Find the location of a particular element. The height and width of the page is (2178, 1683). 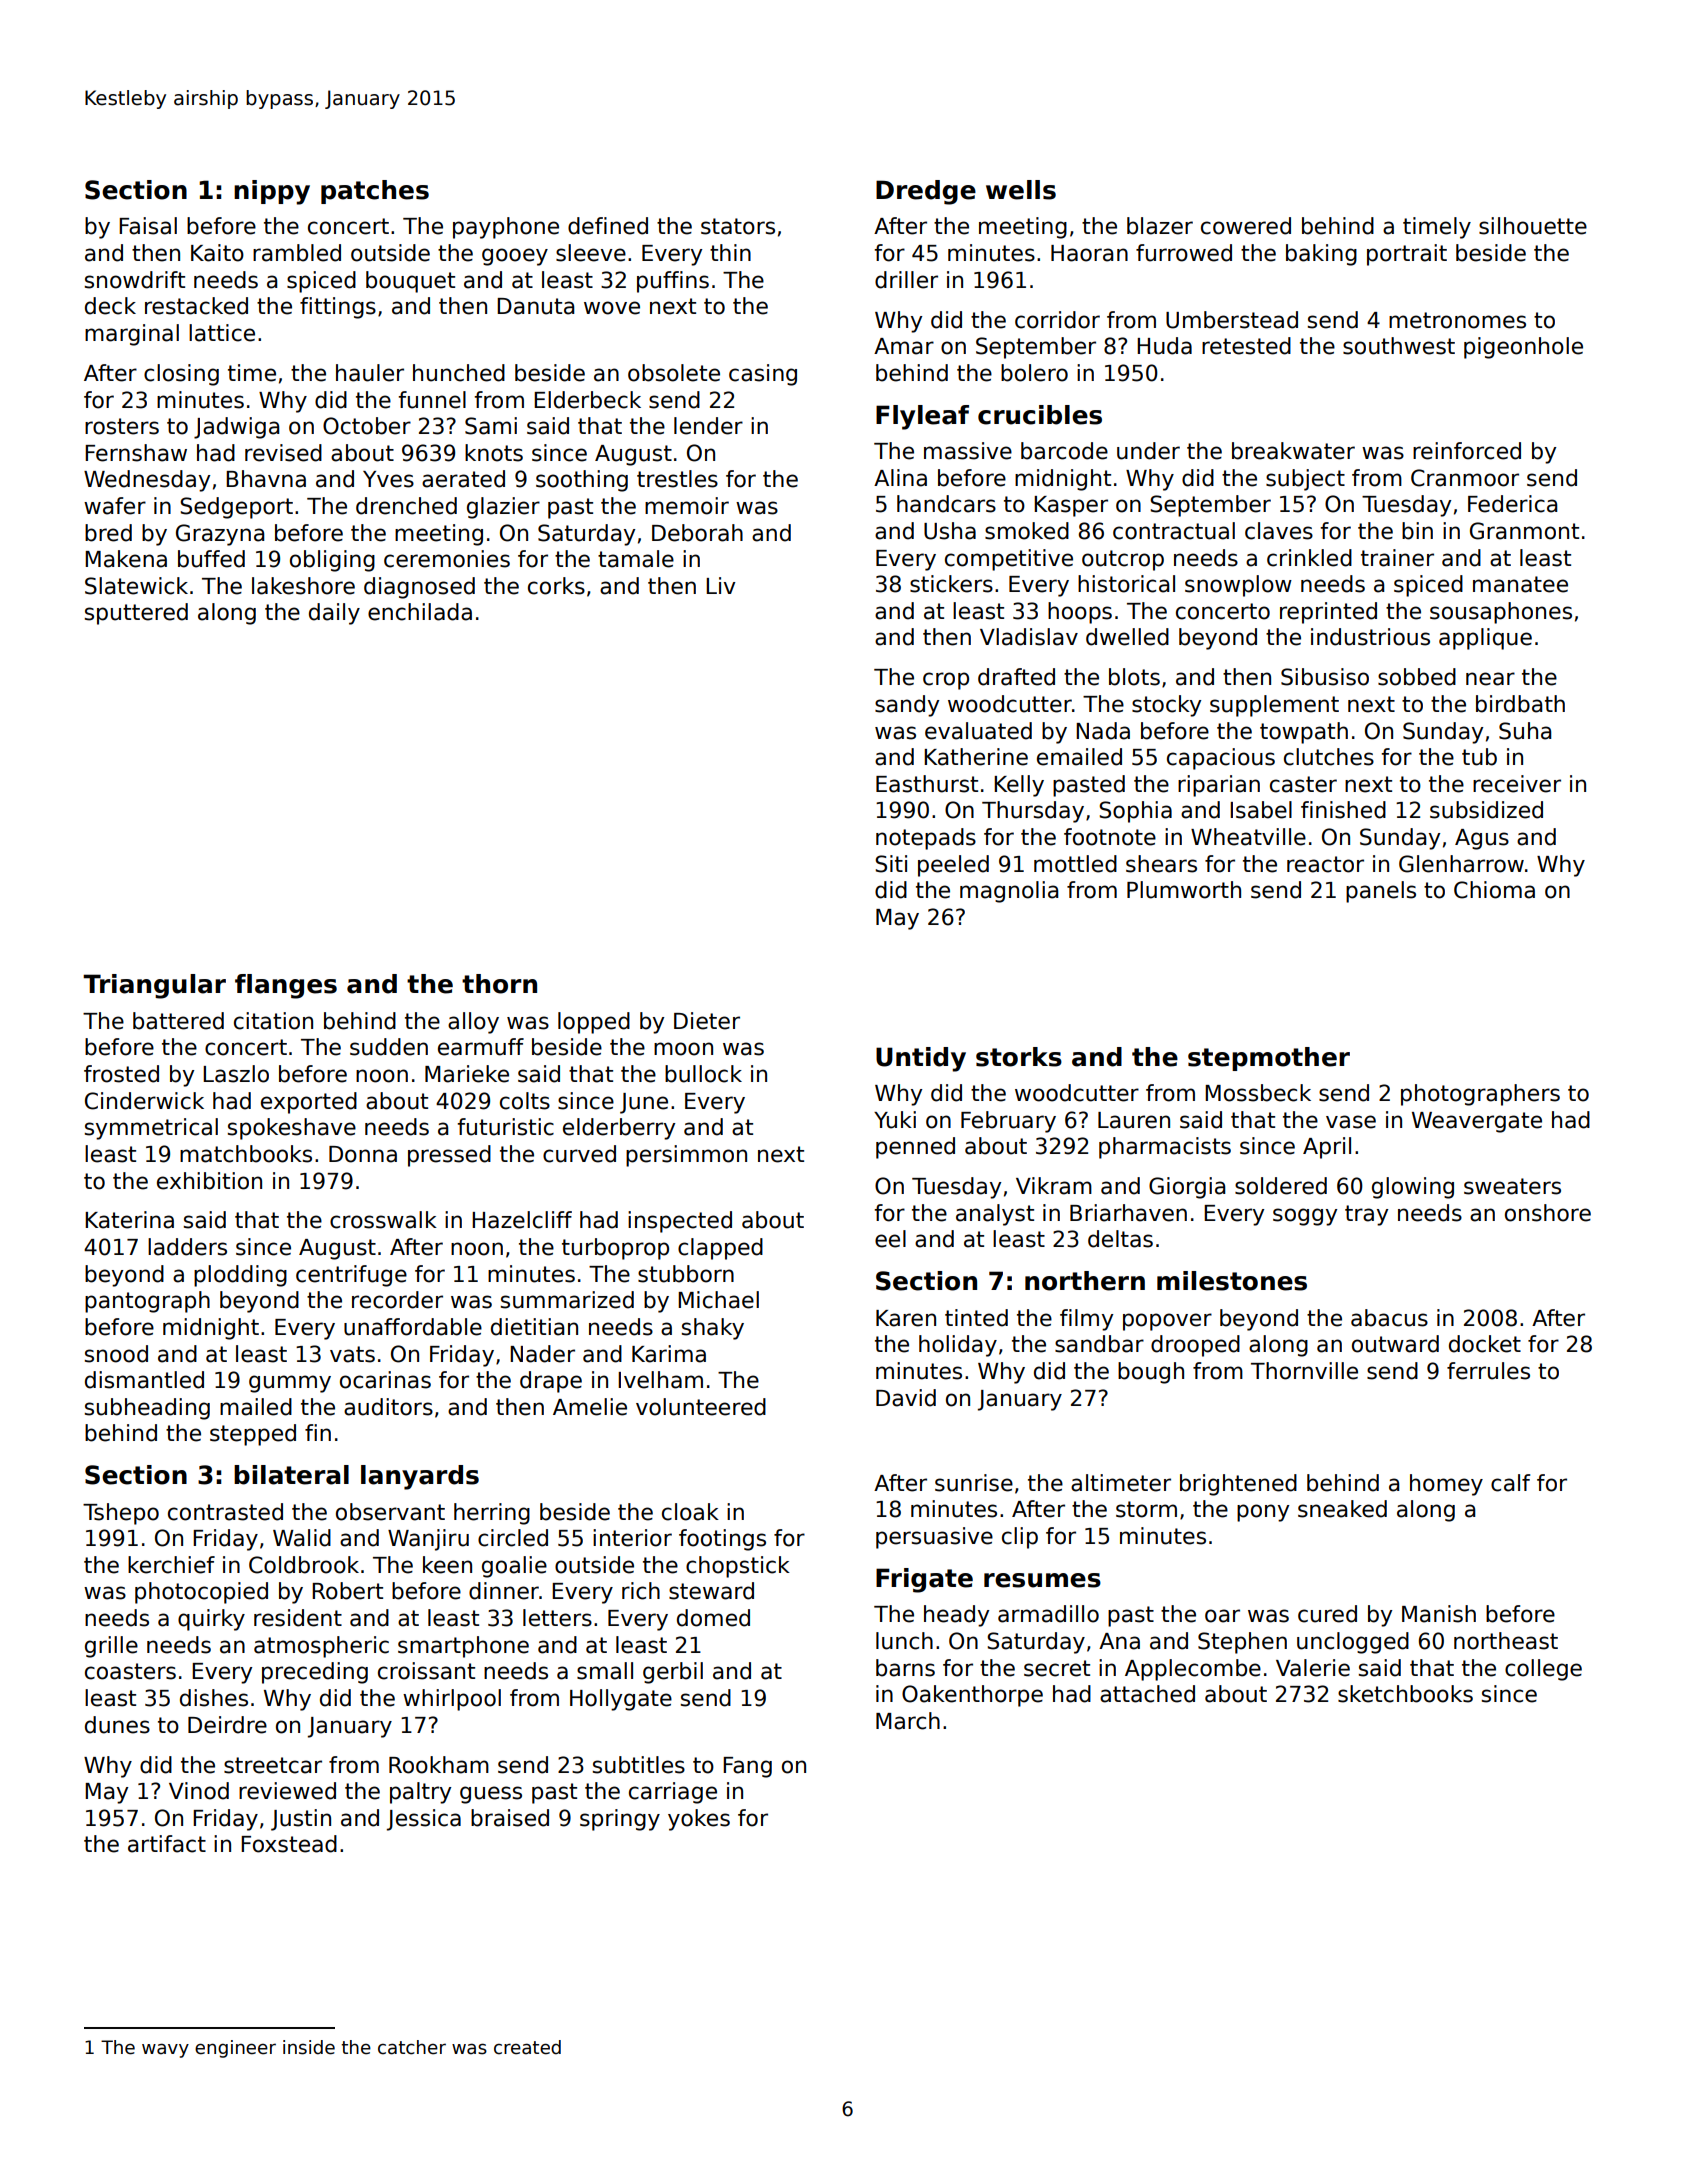

cloak is located at coordinates (690, 1512).
